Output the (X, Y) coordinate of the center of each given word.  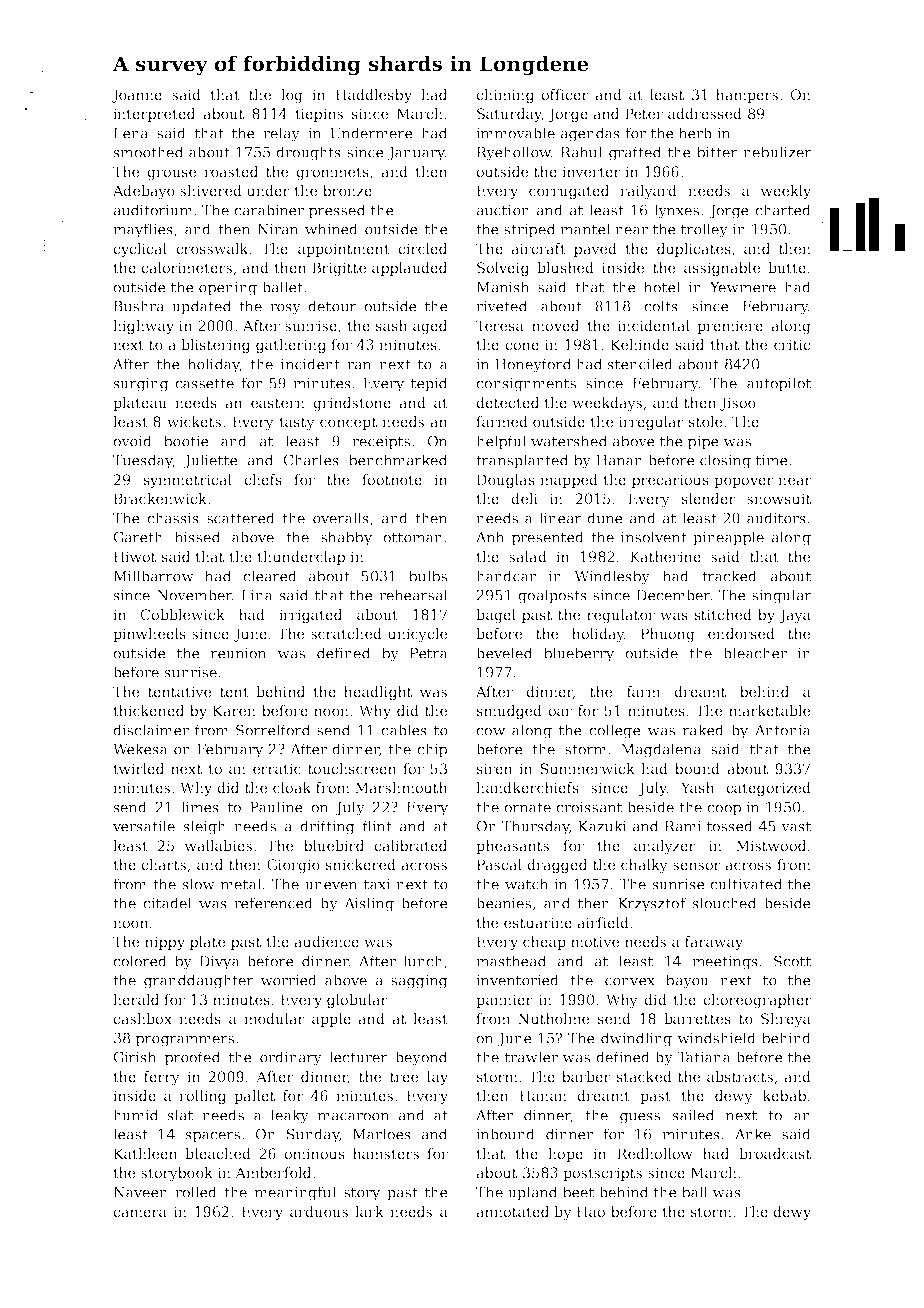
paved (595, 250)
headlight (378, 693)
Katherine (665, 556)
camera (140, 1213)
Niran (278, 229)
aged (430, 327)
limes (200, 807)
